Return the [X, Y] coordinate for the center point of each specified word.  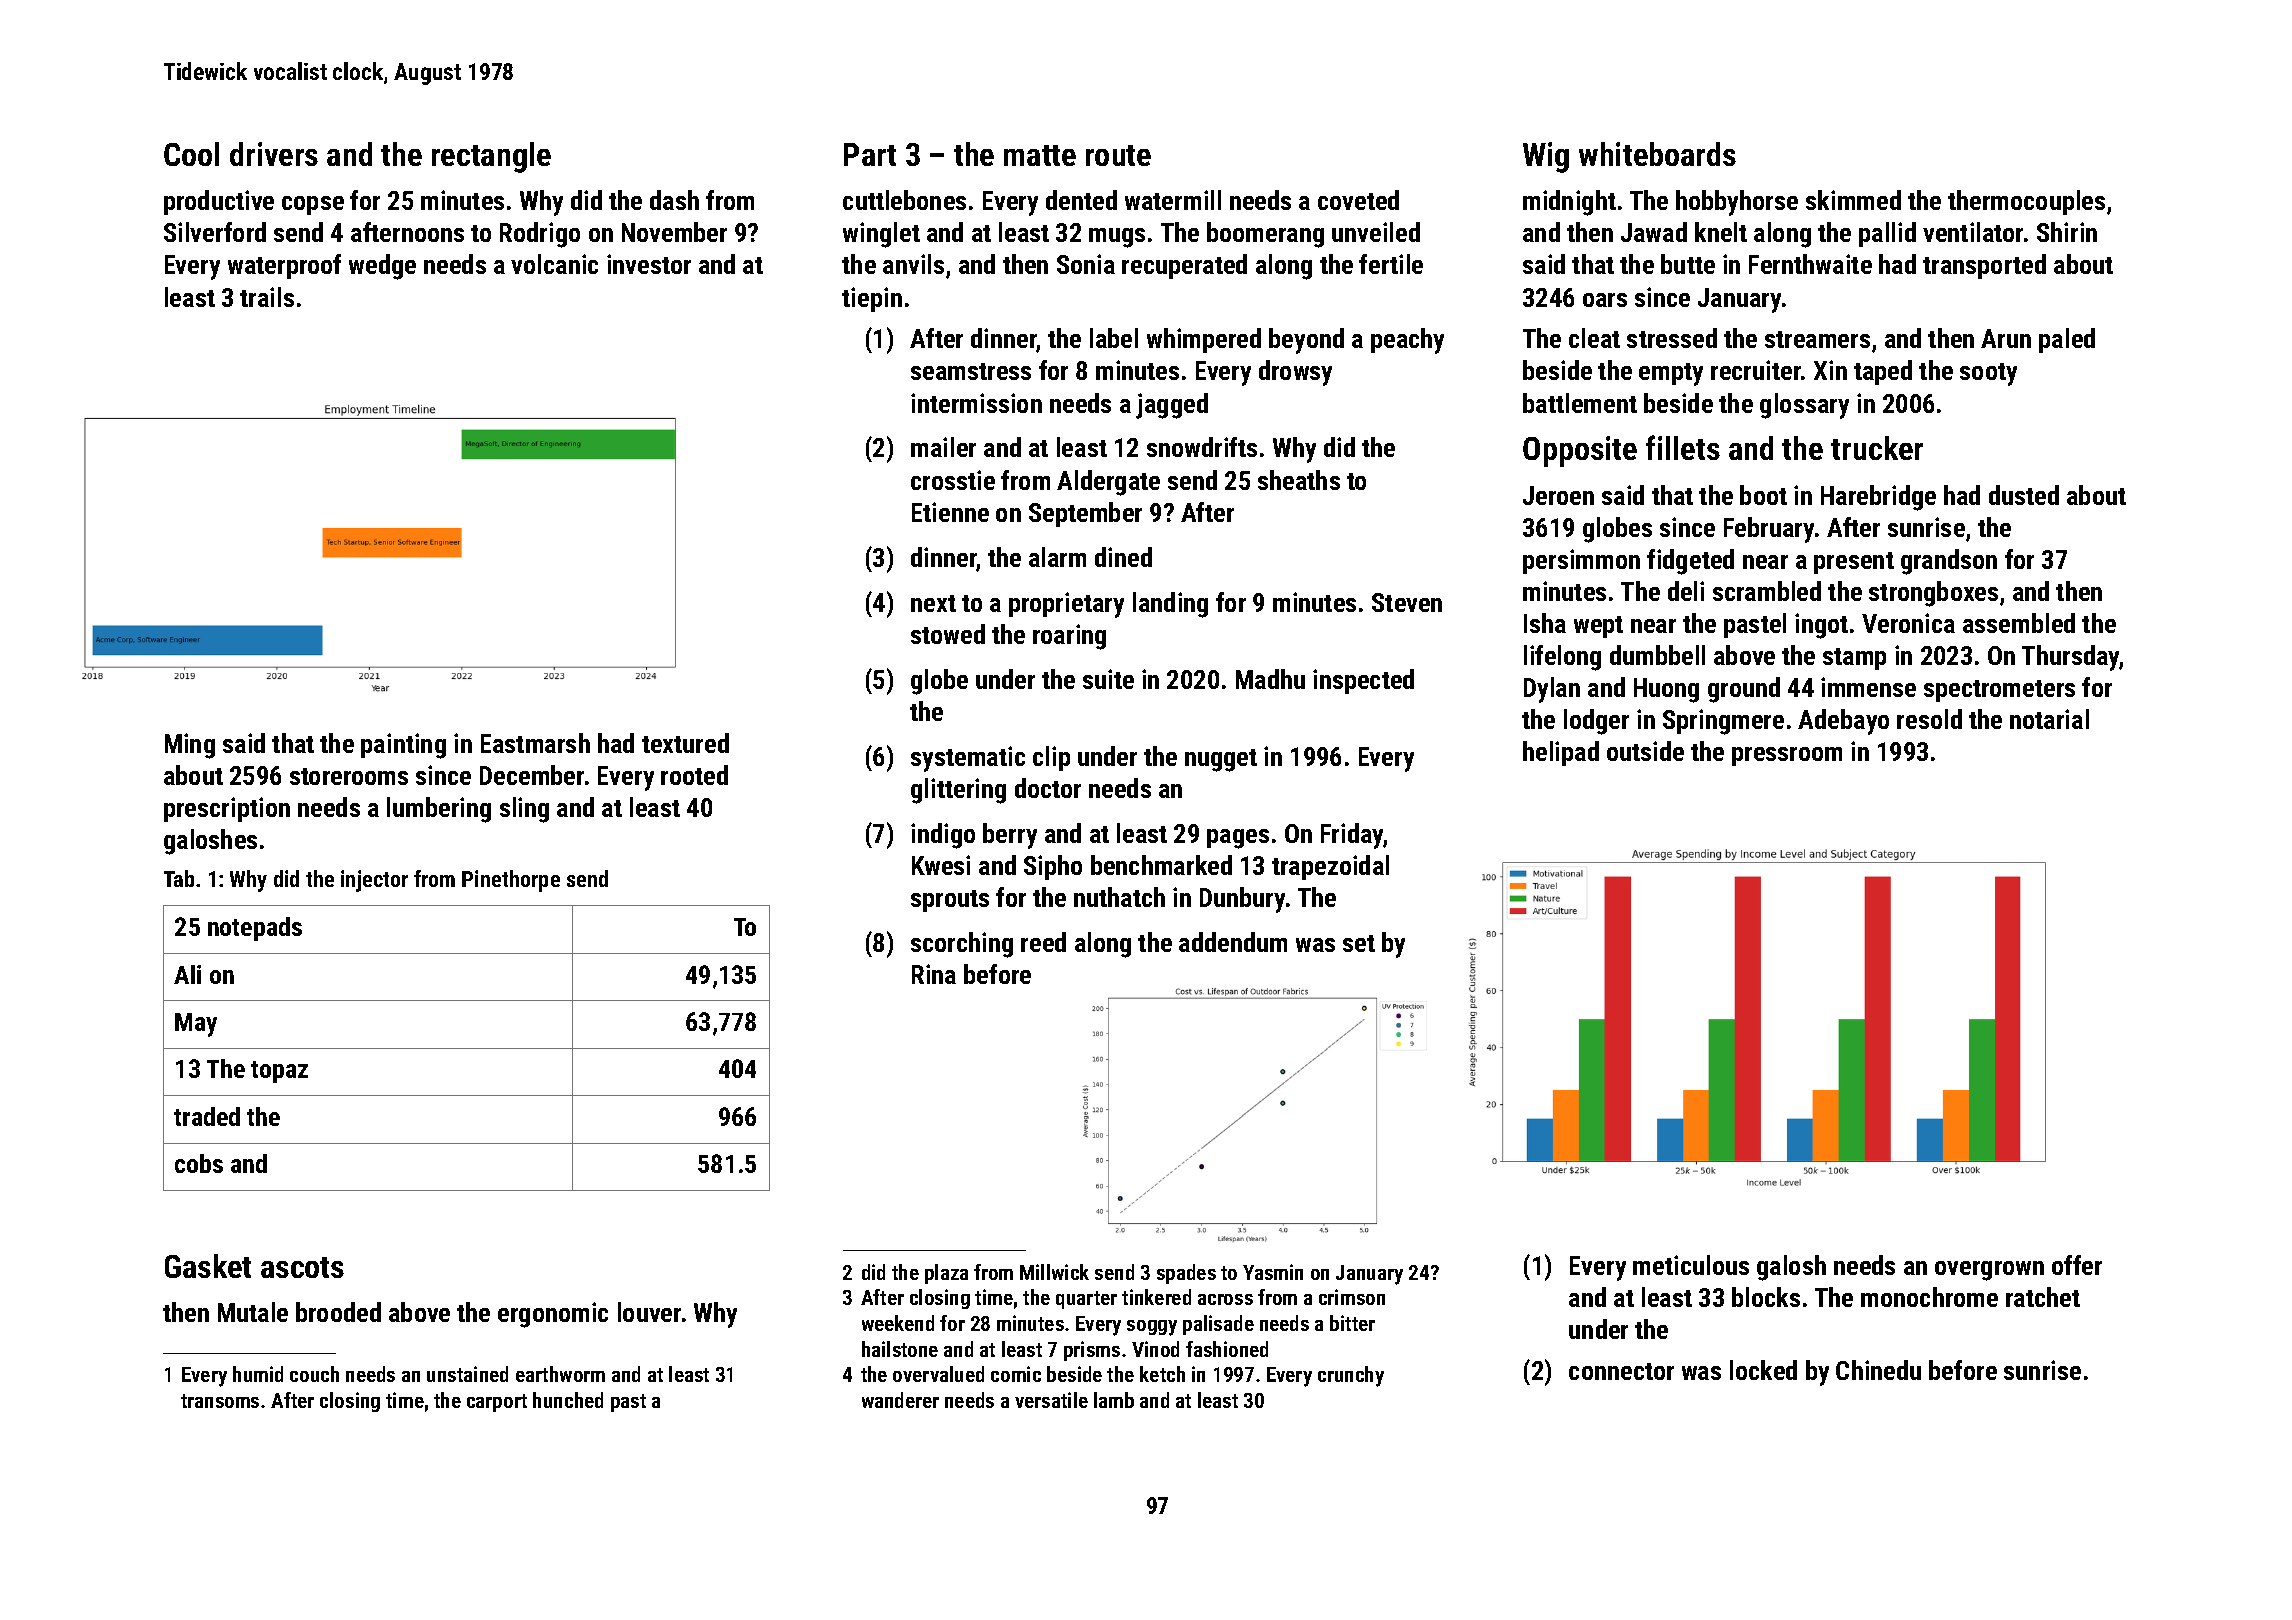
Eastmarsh [535, 743]
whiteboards [1657, 154]
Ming [190, 746]
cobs [199, 1163]
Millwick [1054, 1272]
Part [870, 154]
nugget [1221, 760]
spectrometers [1999, 691]
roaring [1069, 637]
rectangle [491, 157]
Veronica [1908, 623]
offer [2077, 1265]
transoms [220, 1401]
